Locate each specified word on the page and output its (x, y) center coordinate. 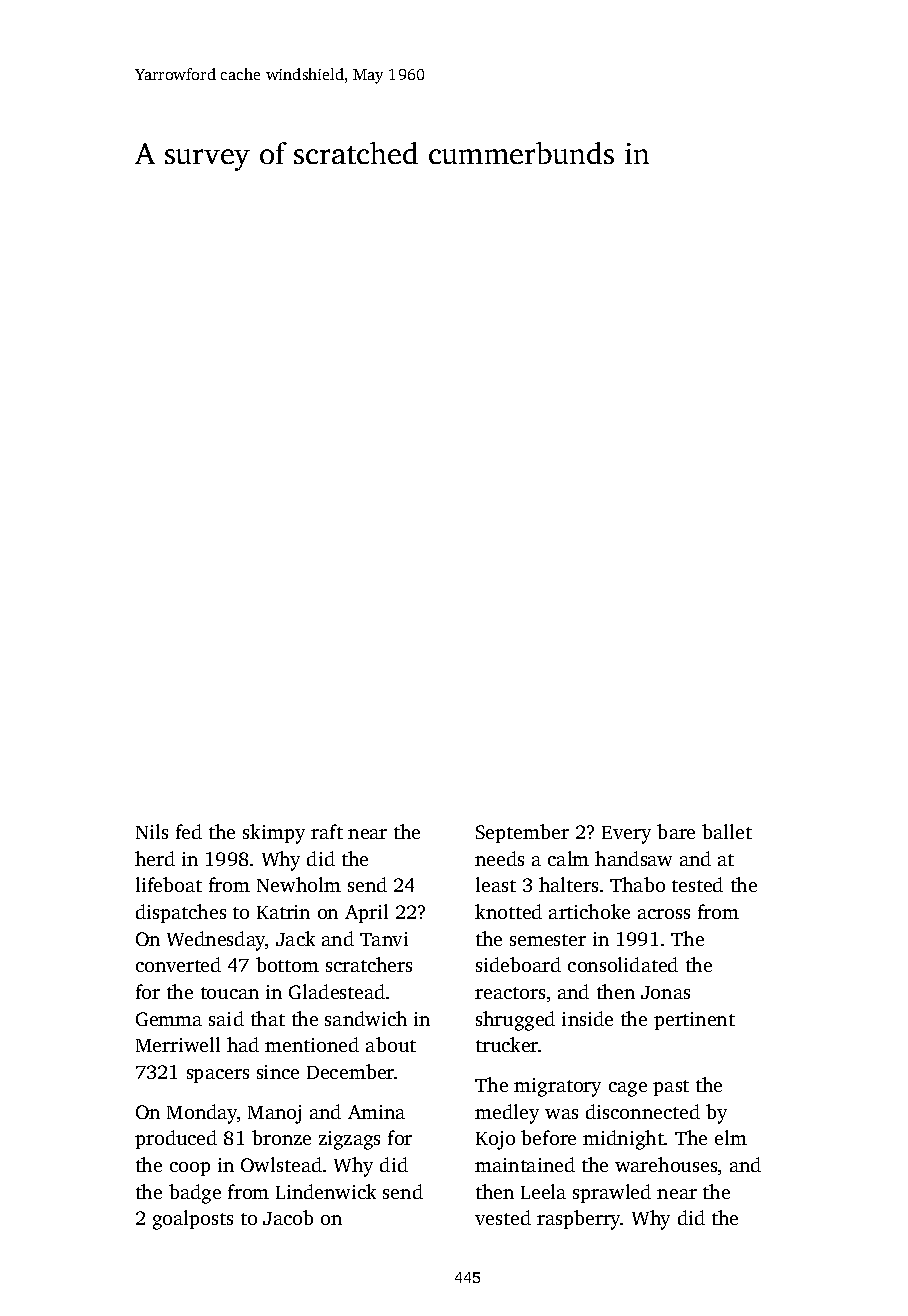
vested (503, 1217)
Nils (152, 831)
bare (676, 831)
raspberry (579, 1220)
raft (327, 831)
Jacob (288, 1217)
